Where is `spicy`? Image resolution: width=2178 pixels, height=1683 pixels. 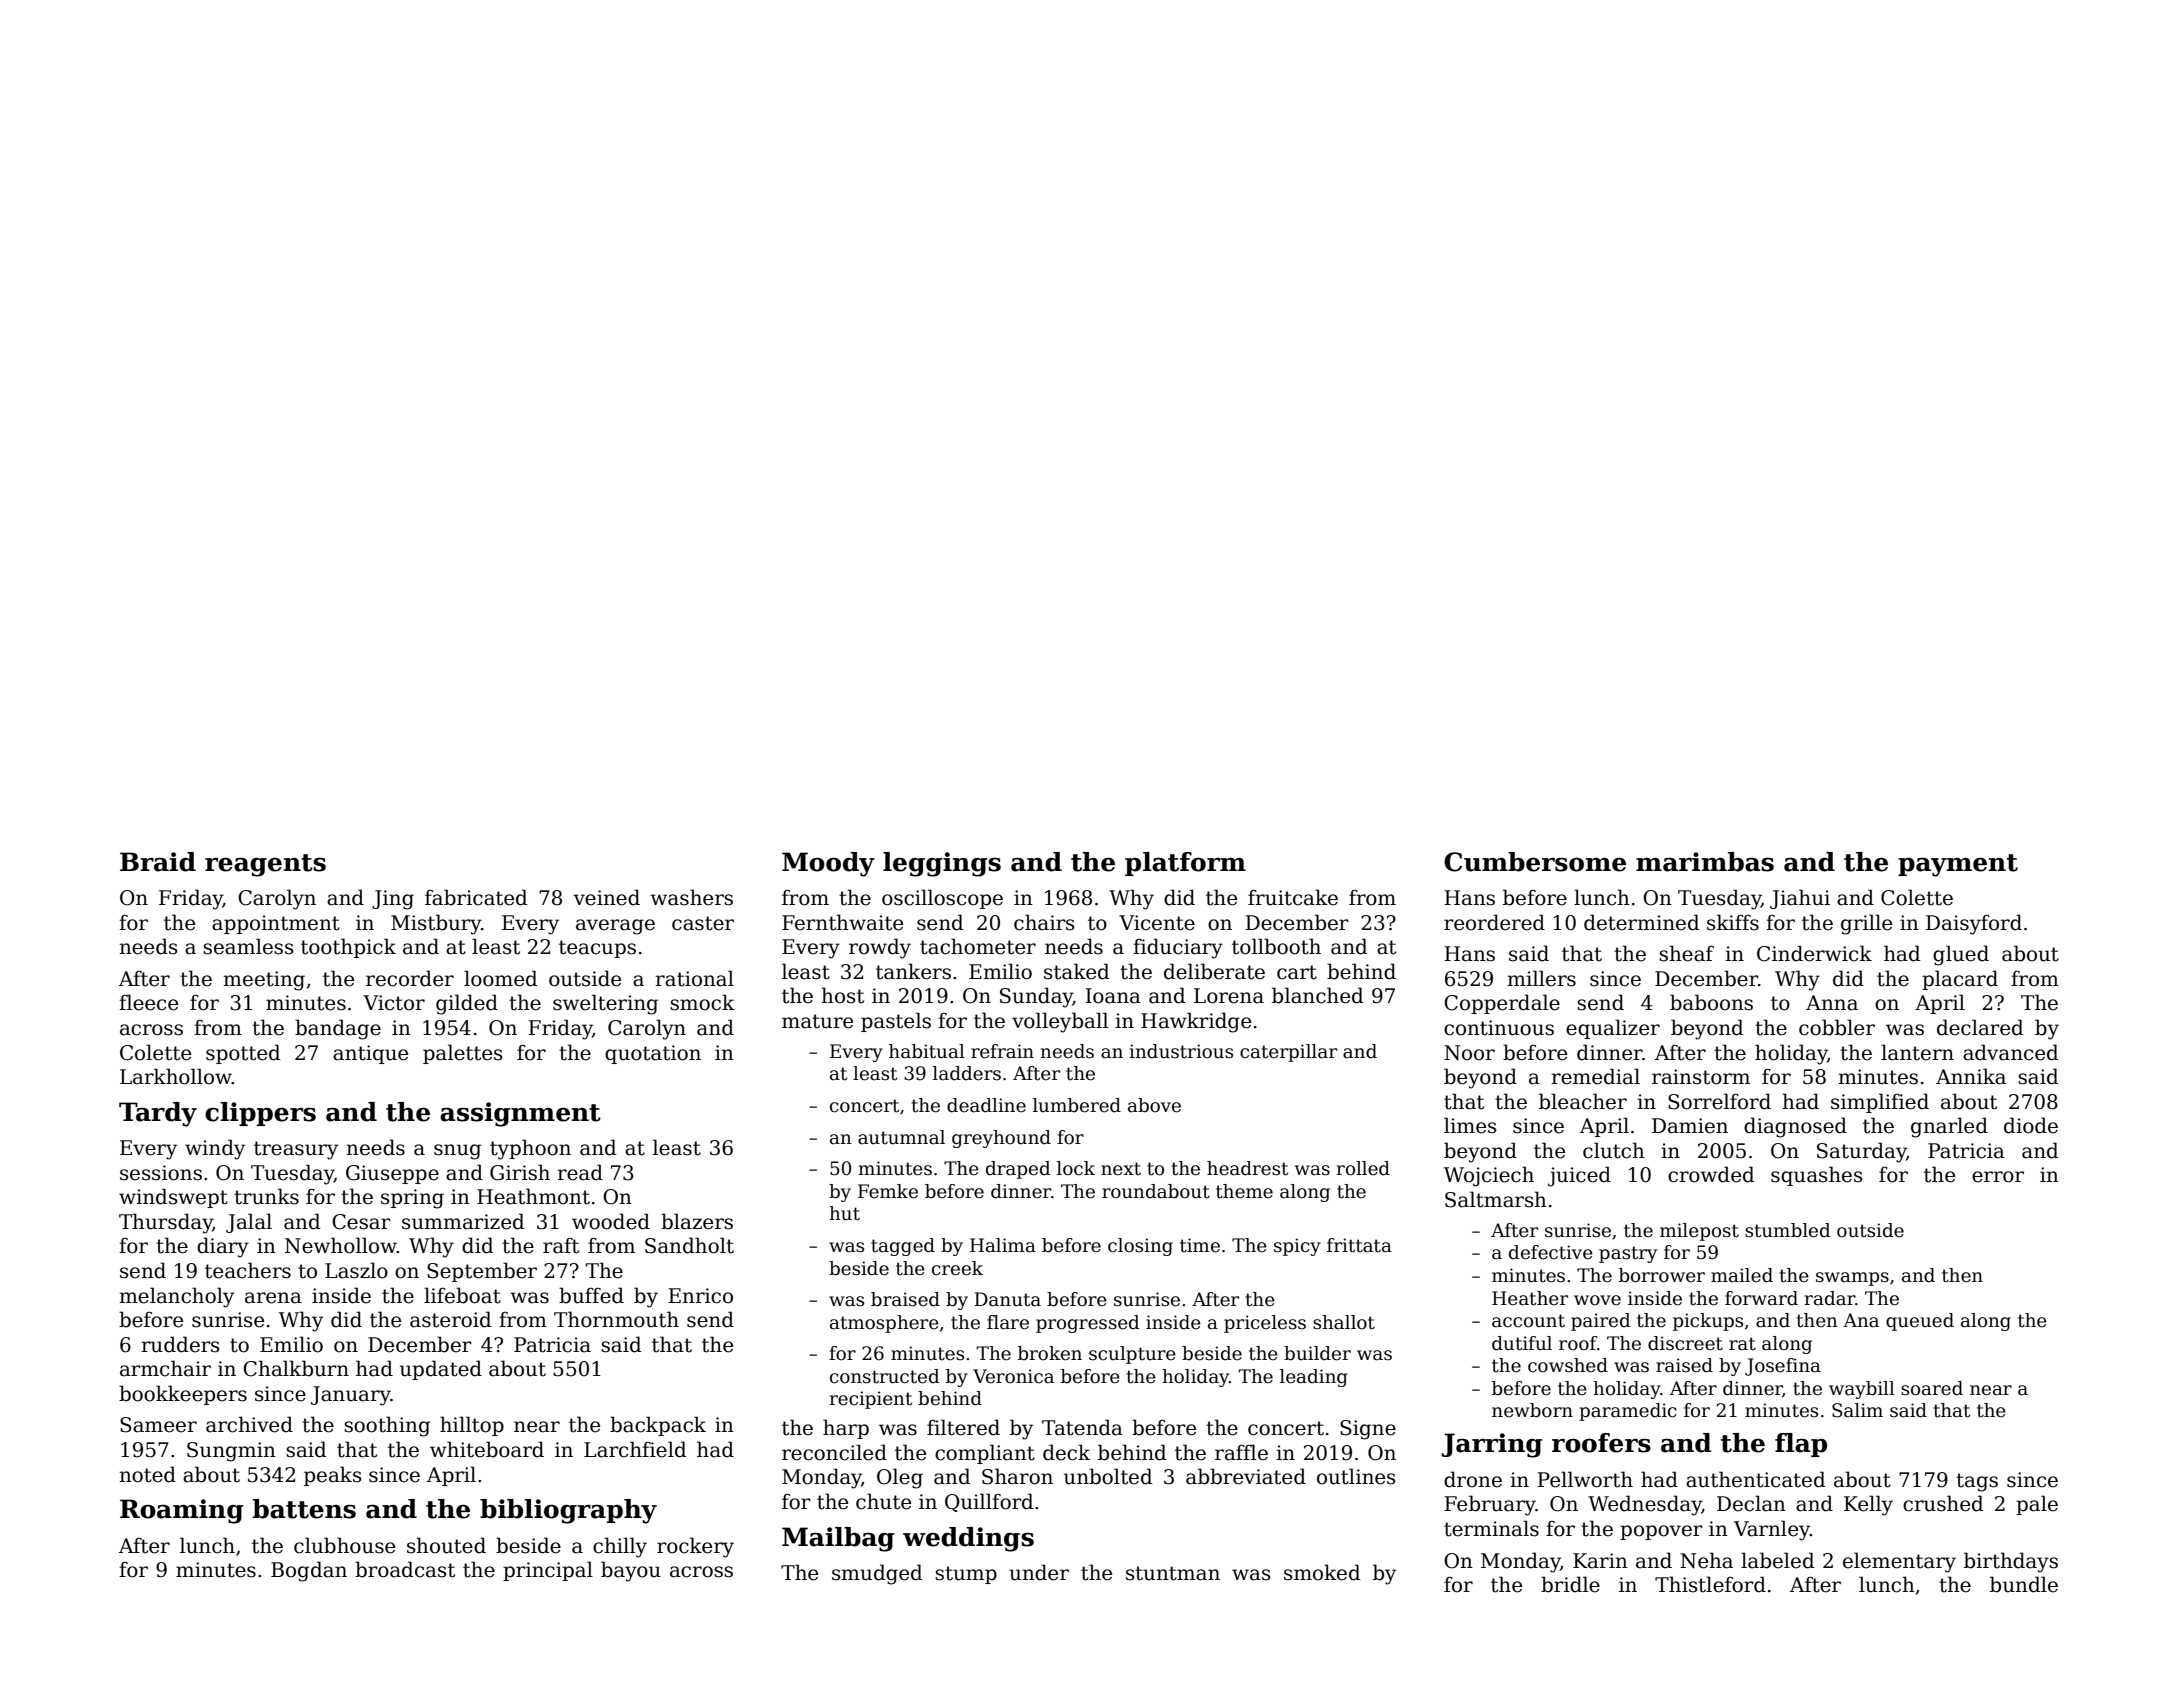
spicy is located at coordinates (1297, 1247).
